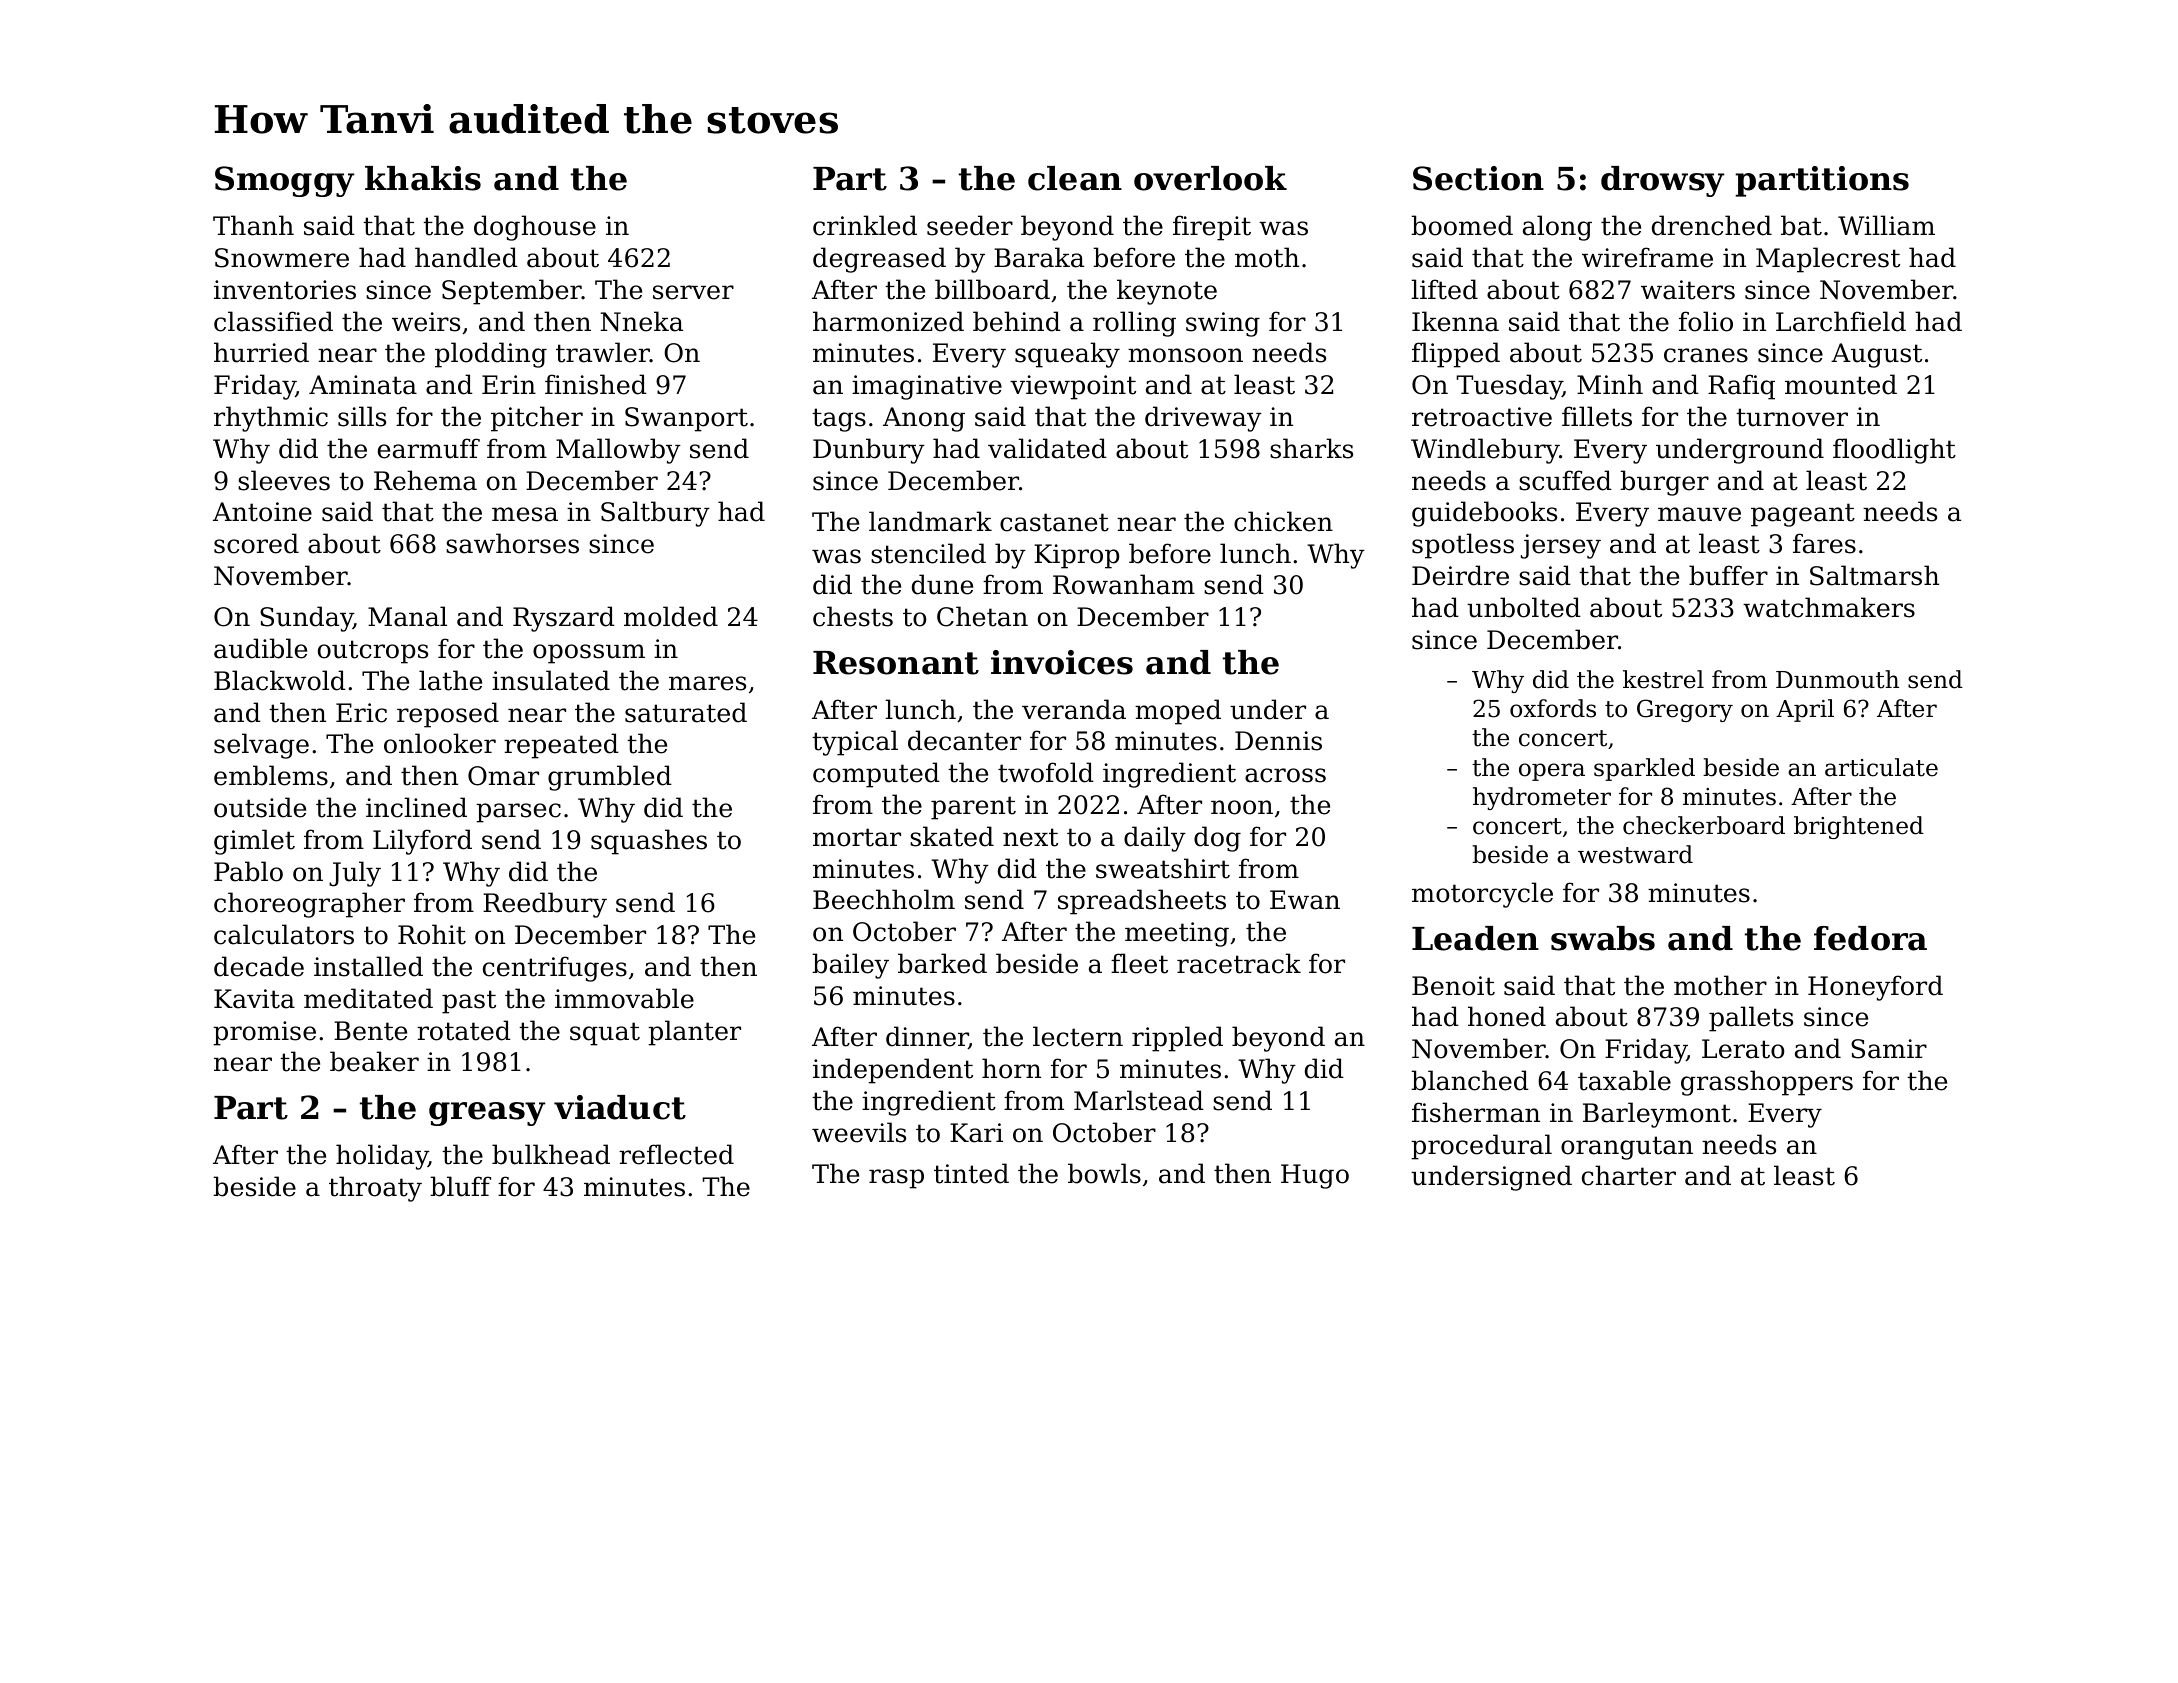 This screenshot has width=2178, height=1683. I want to click on Hugo, so click(1315, 1176).
